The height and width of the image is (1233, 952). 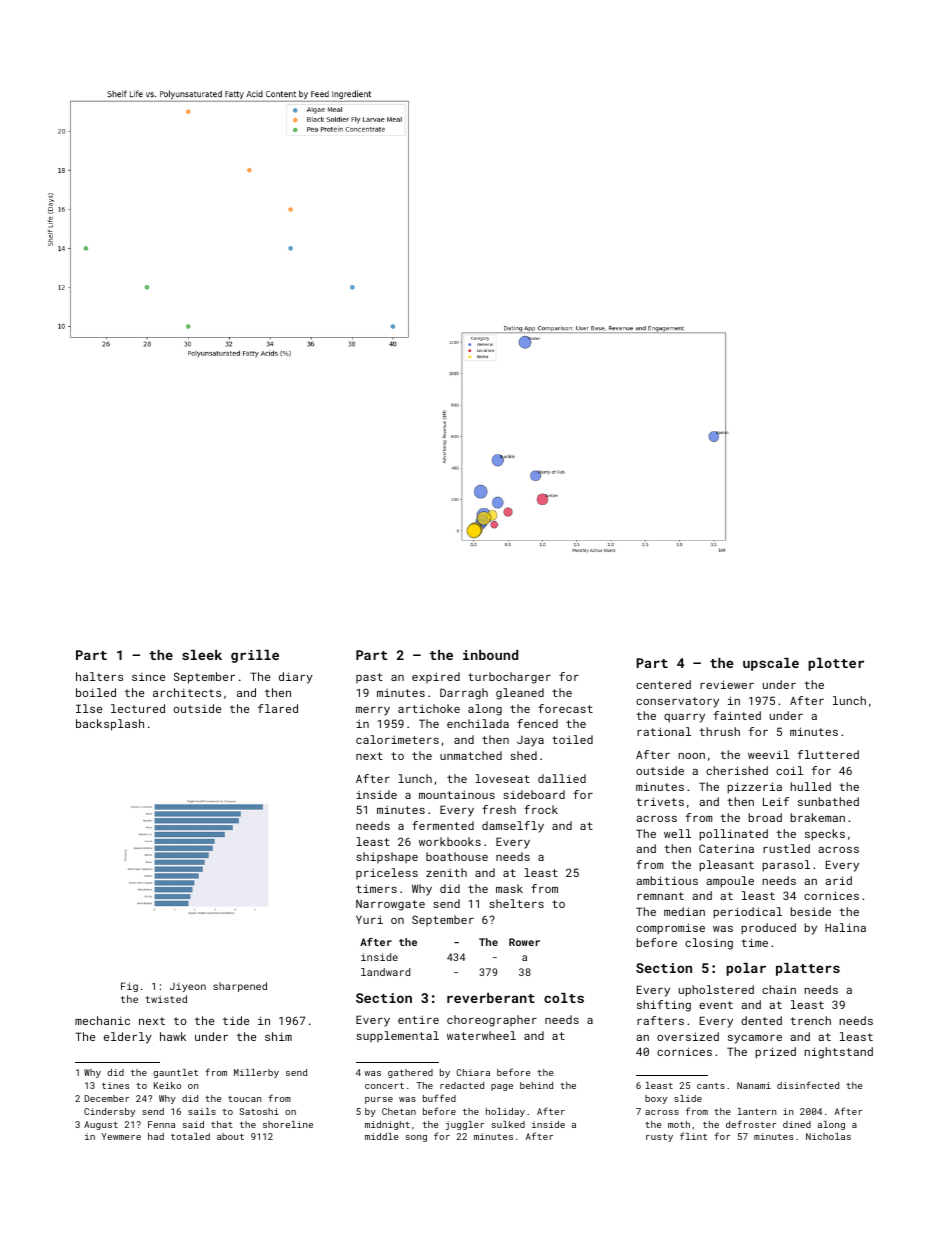 I want to click on Yuri, so click(x=369, y=919).
